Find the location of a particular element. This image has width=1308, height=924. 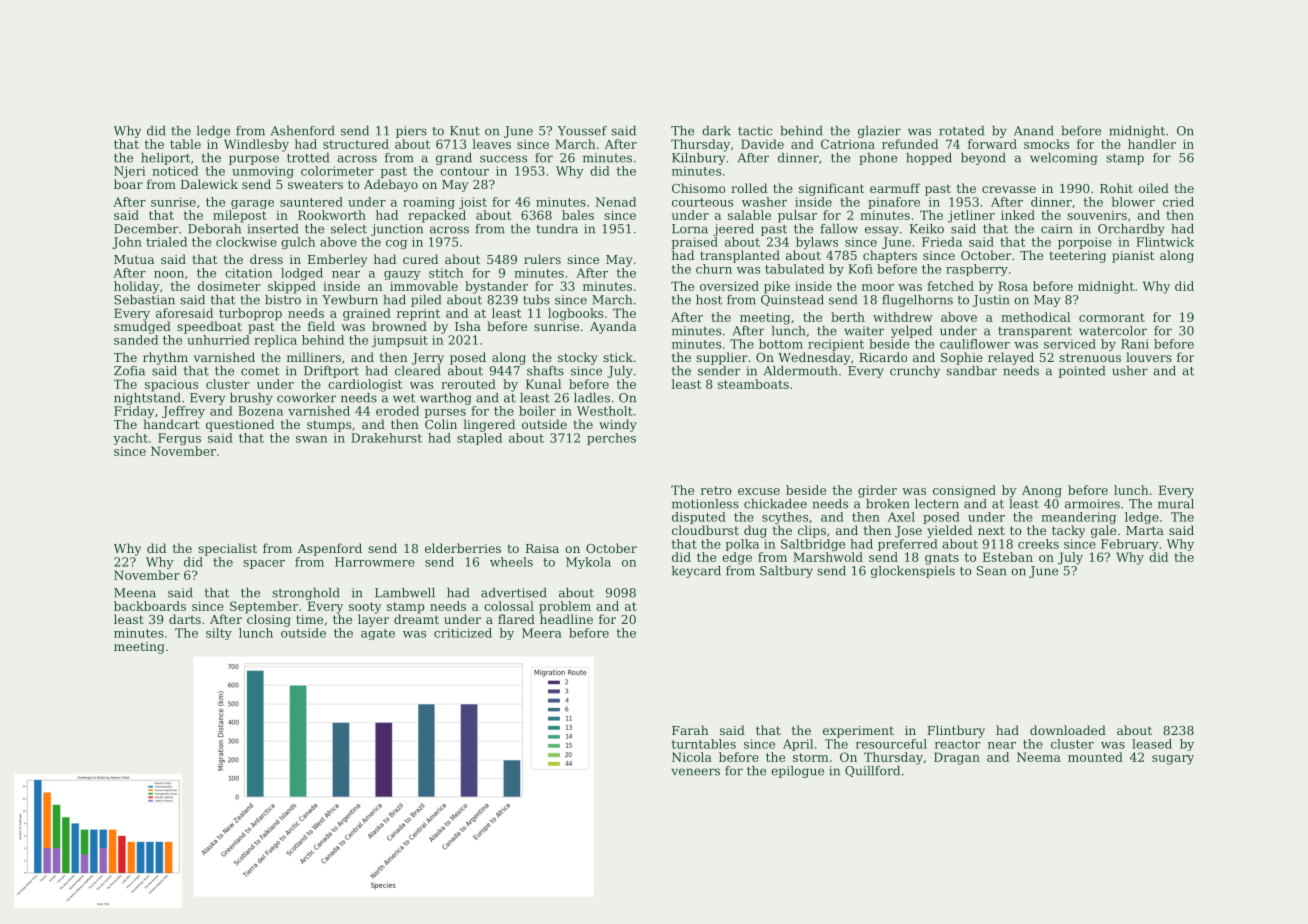

veneers is located at coordinates (695, 772).
